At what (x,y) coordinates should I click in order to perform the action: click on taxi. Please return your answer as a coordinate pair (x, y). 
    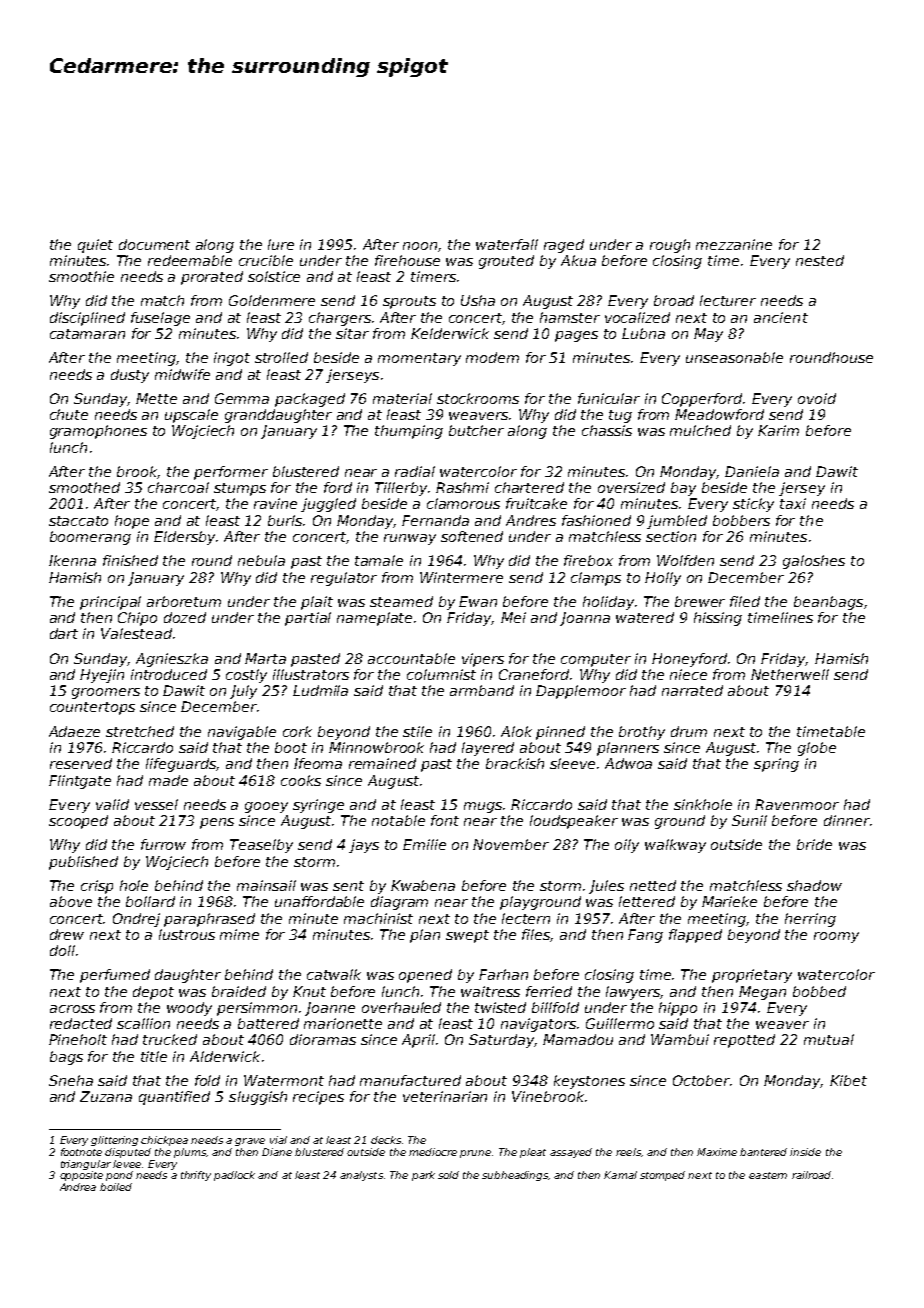
    Looking at the image, I should click on (793, 503).
